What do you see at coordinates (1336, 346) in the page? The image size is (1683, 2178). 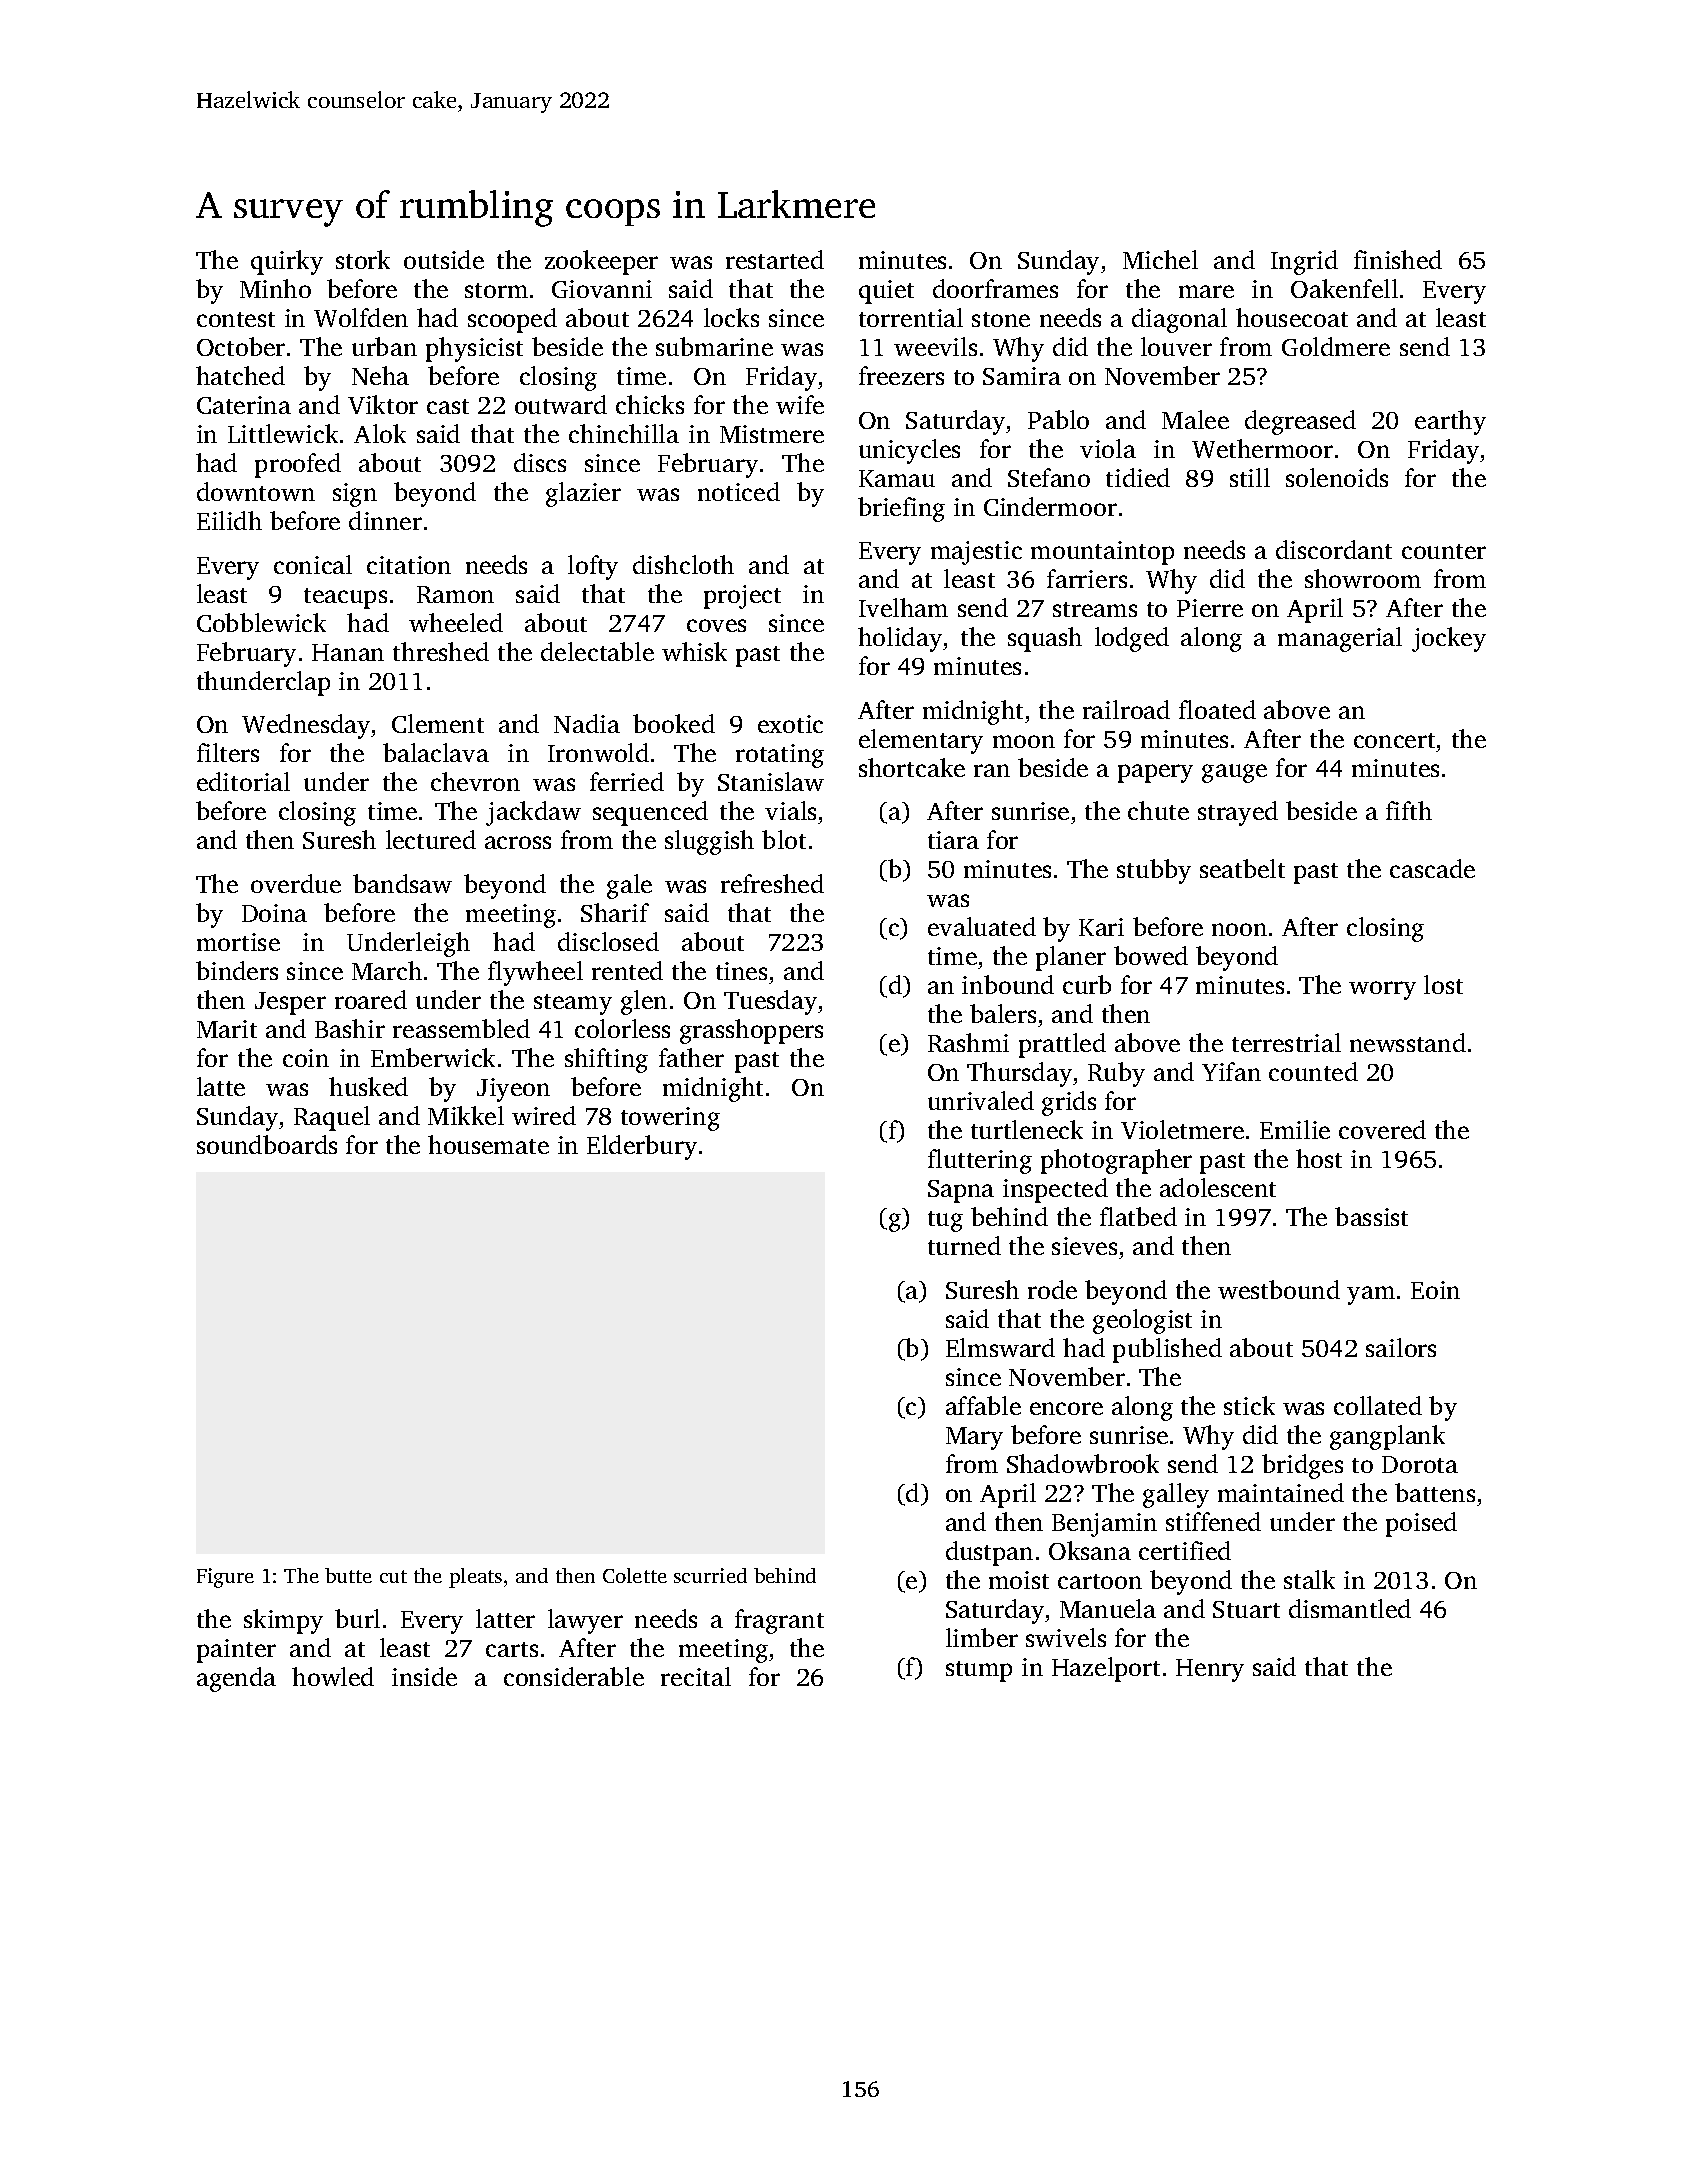 I see `Goldmere` at bounding box center [1336, 346].
